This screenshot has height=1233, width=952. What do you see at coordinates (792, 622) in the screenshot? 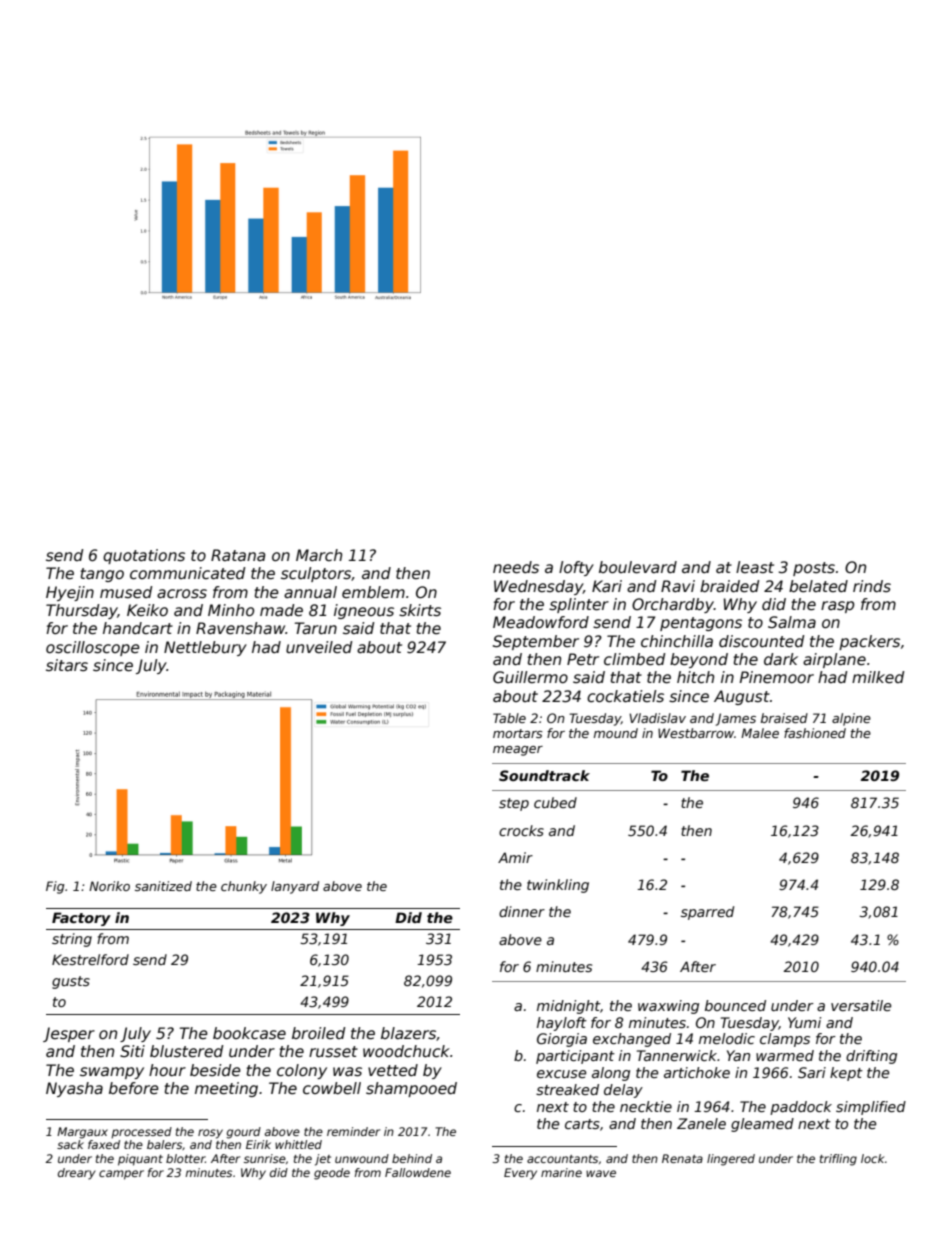
I see `Salma` at bounding box center [792, 622].
